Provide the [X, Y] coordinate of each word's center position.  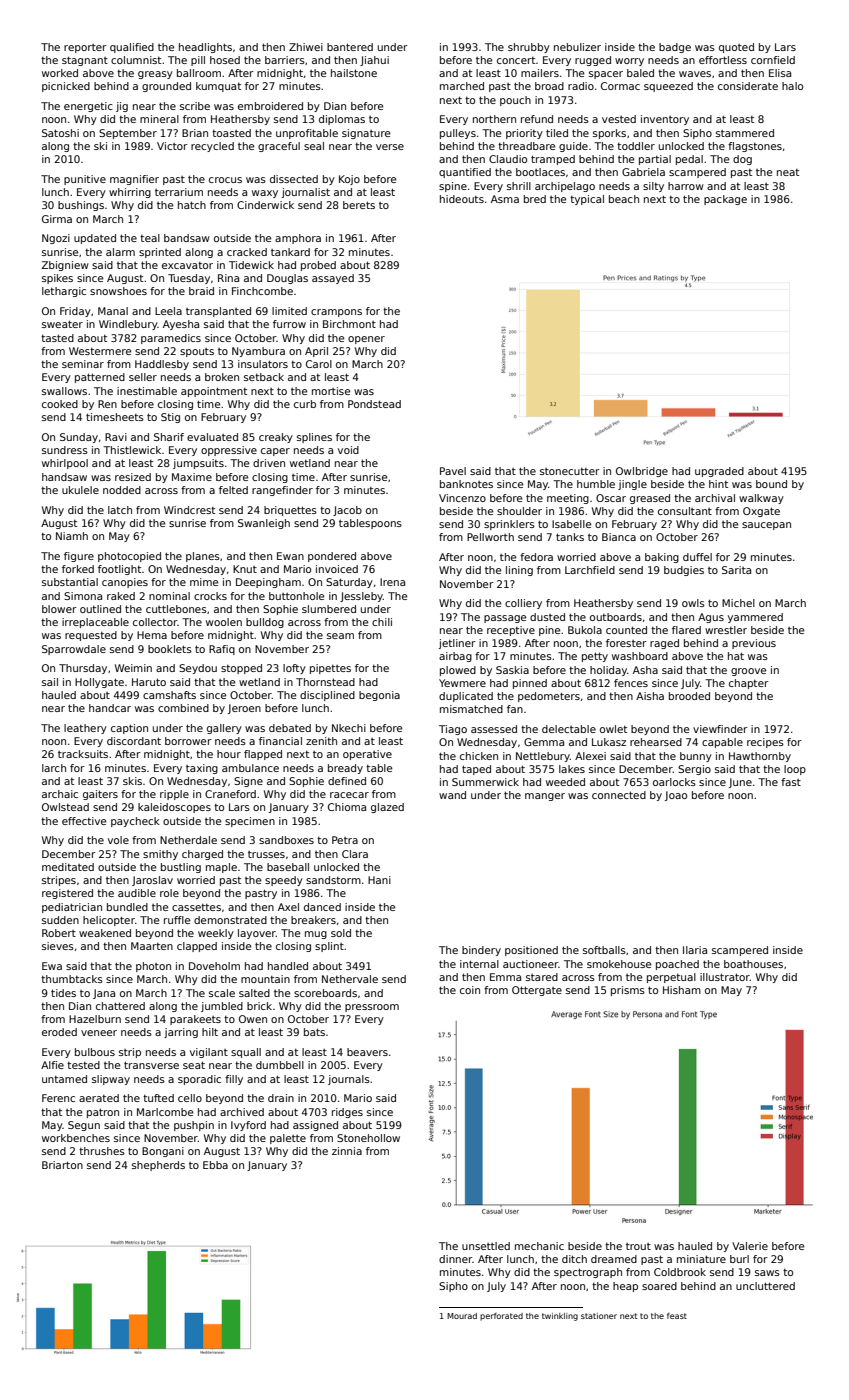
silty [653, 187]
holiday [608, 671]
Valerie [750, 1246]
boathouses [753, 964]
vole [118, 840]
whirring [130, 193]
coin [470, 990]
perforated [501, 1317]
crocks [210, 596]
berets [359, 205]
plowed [458, 671]
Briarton [62, 1165]
